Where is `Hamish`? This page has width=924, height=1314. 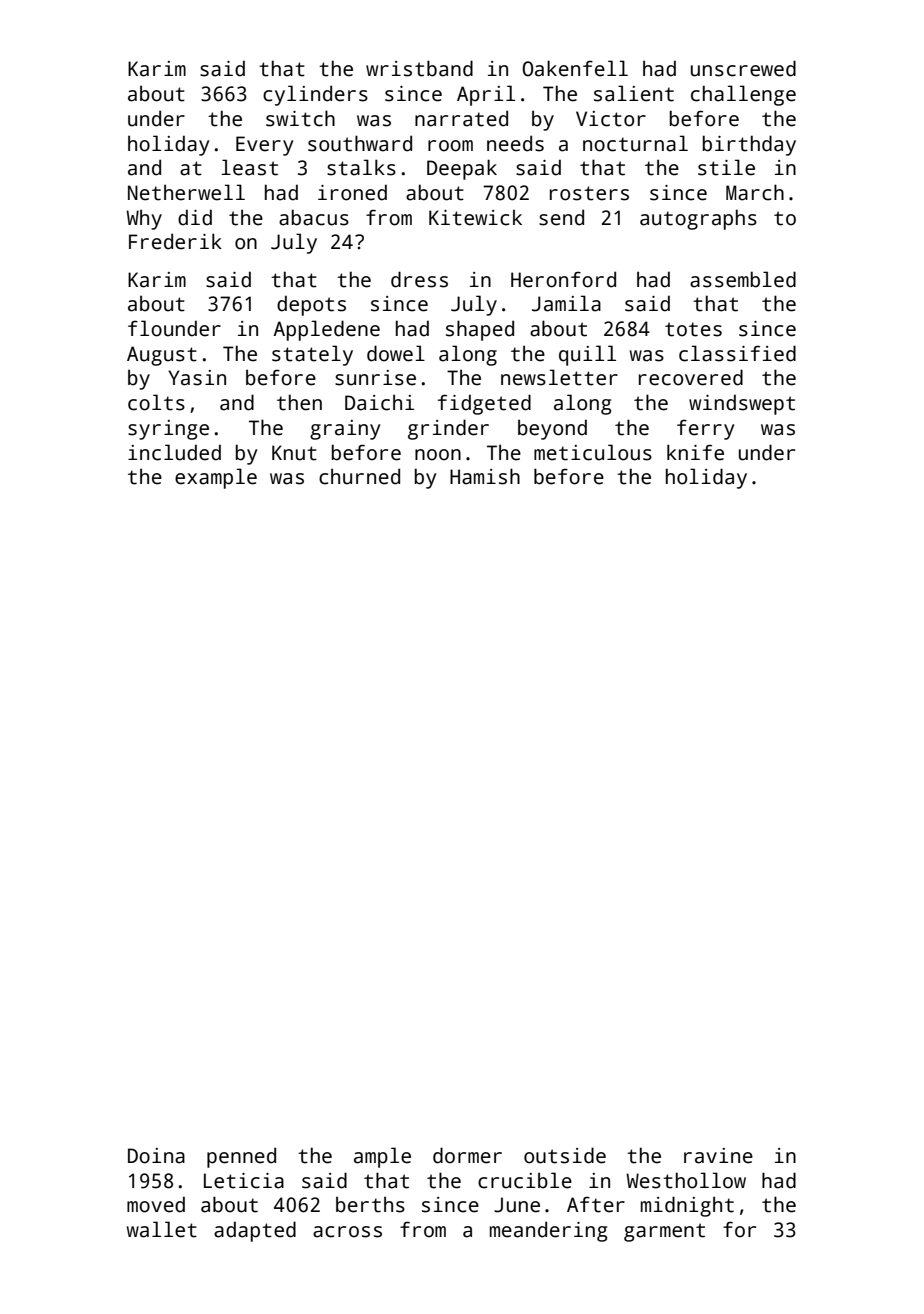 Hamish is located at coordinates (485, 476).
